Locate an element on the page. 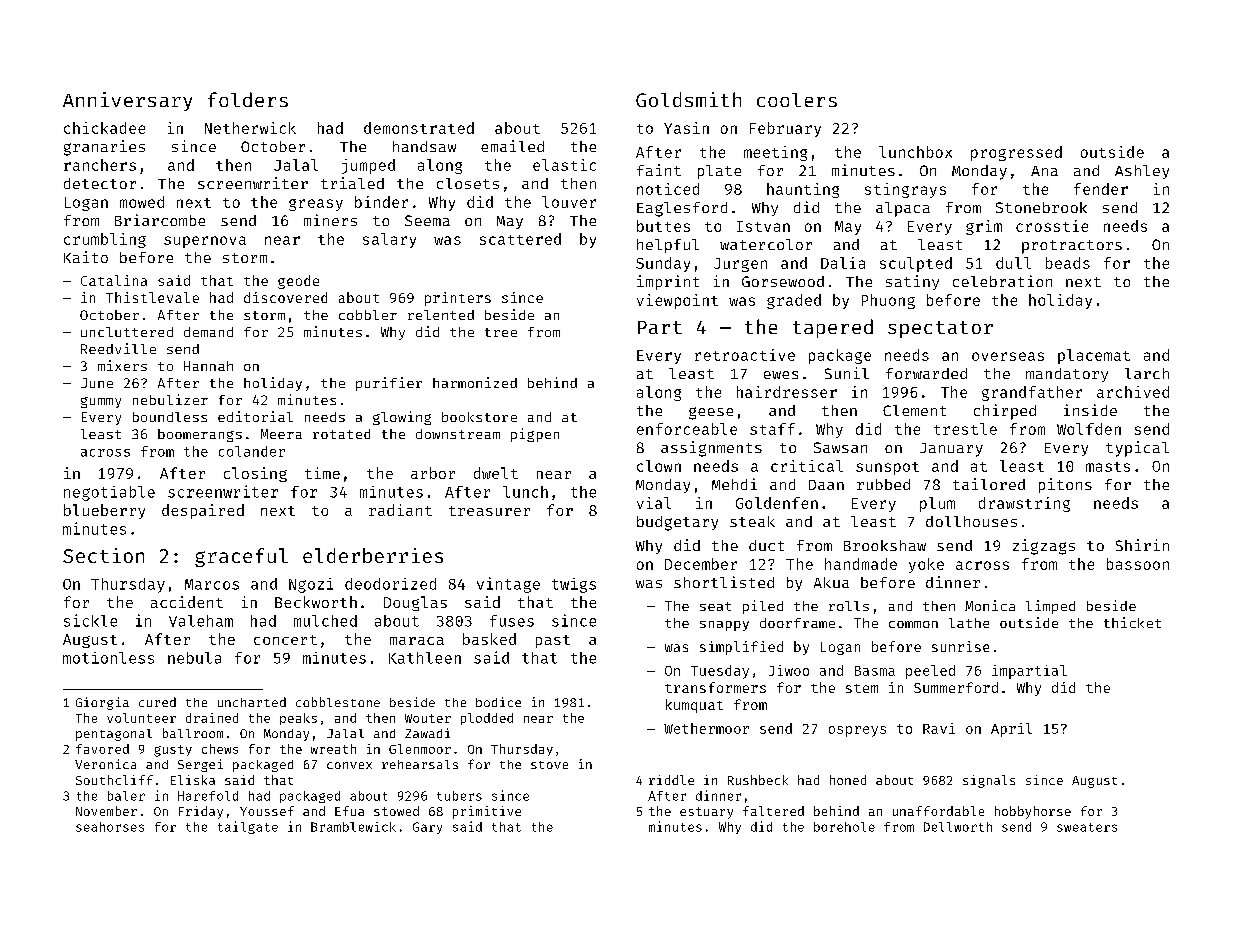  borehole is located at coordinates (844, 827).
